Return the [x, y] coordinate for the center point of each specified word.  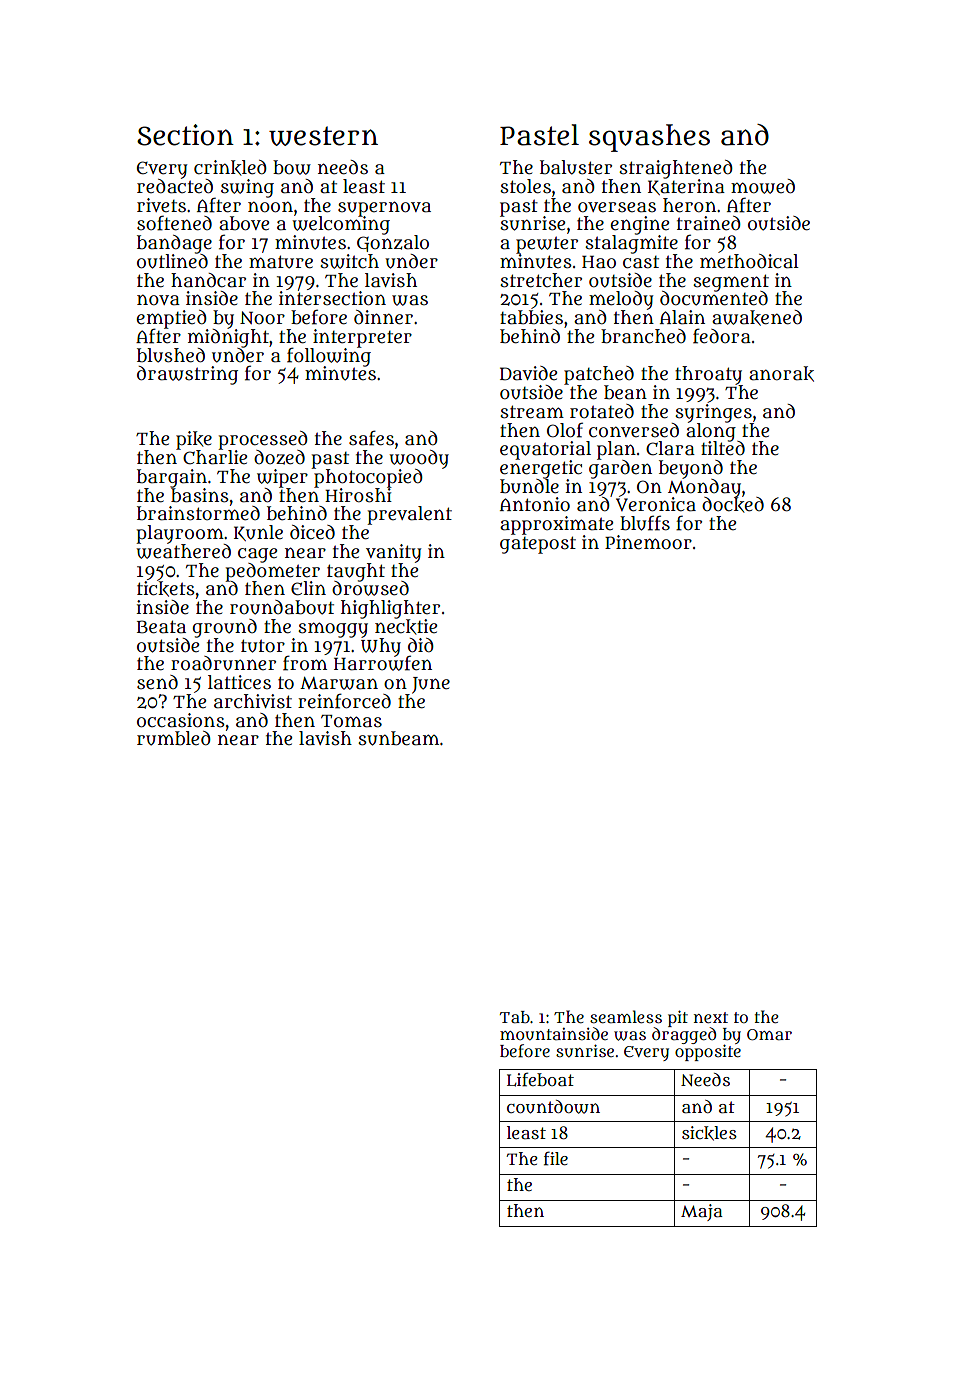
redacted [175, 186]
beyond [691, 469]
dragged [684, 1035]
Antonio [535, 504]
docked [733, 505]
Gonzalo [393, 243]
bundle [529, 486]
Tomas [351, 721]
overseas [617, 207]
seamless [626, 1016]
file [556, 1158]
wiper [282, 478]
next [711, 1017]
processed [263, 440]
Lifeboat [540, 1079]
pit [678, 1018]
